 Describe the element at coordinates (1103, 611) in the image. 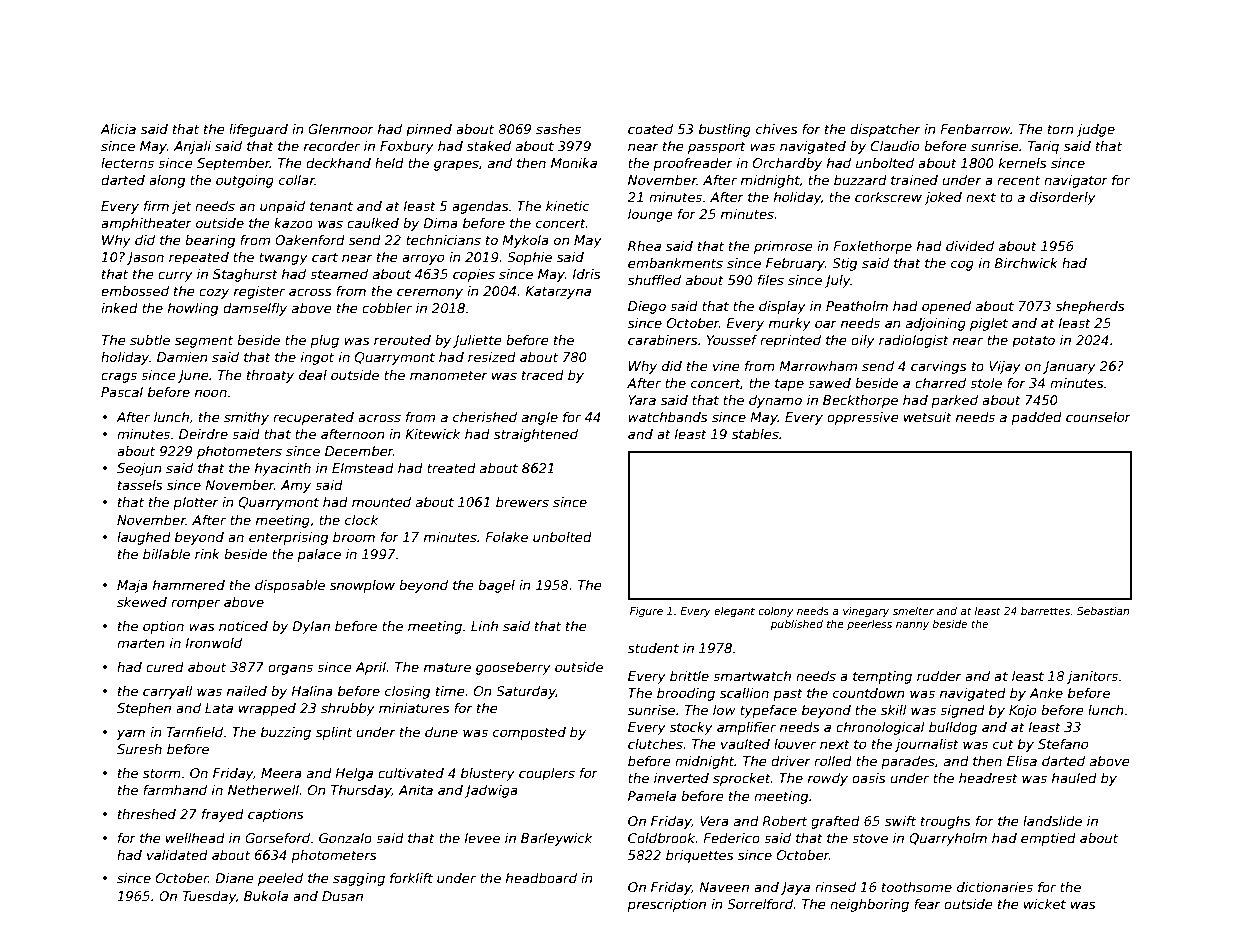

I see `Sebastian` at that location.
